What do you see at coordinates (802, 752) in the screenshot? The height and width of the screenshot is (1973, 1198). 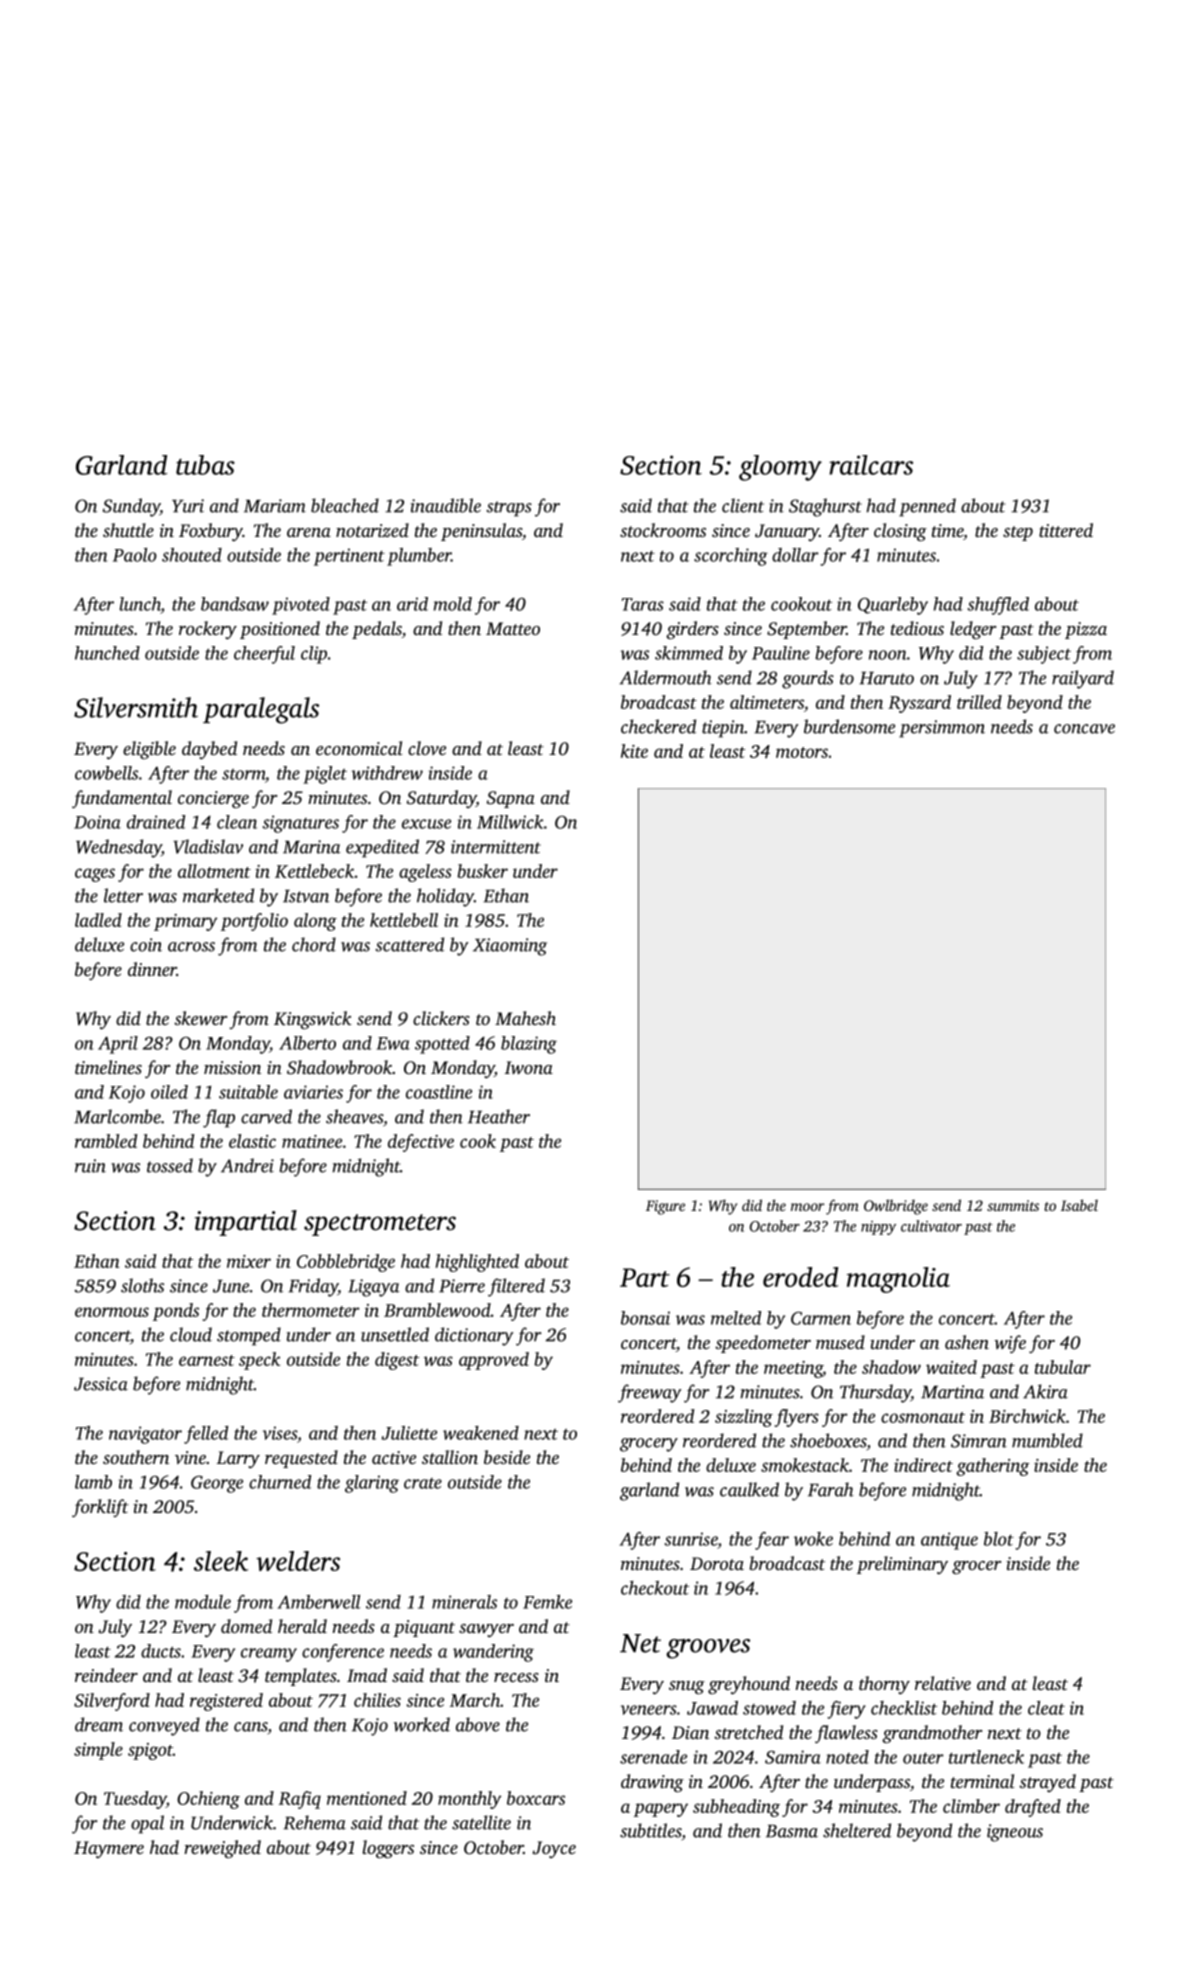 I see `motors` at bounding box center [802, 752].
